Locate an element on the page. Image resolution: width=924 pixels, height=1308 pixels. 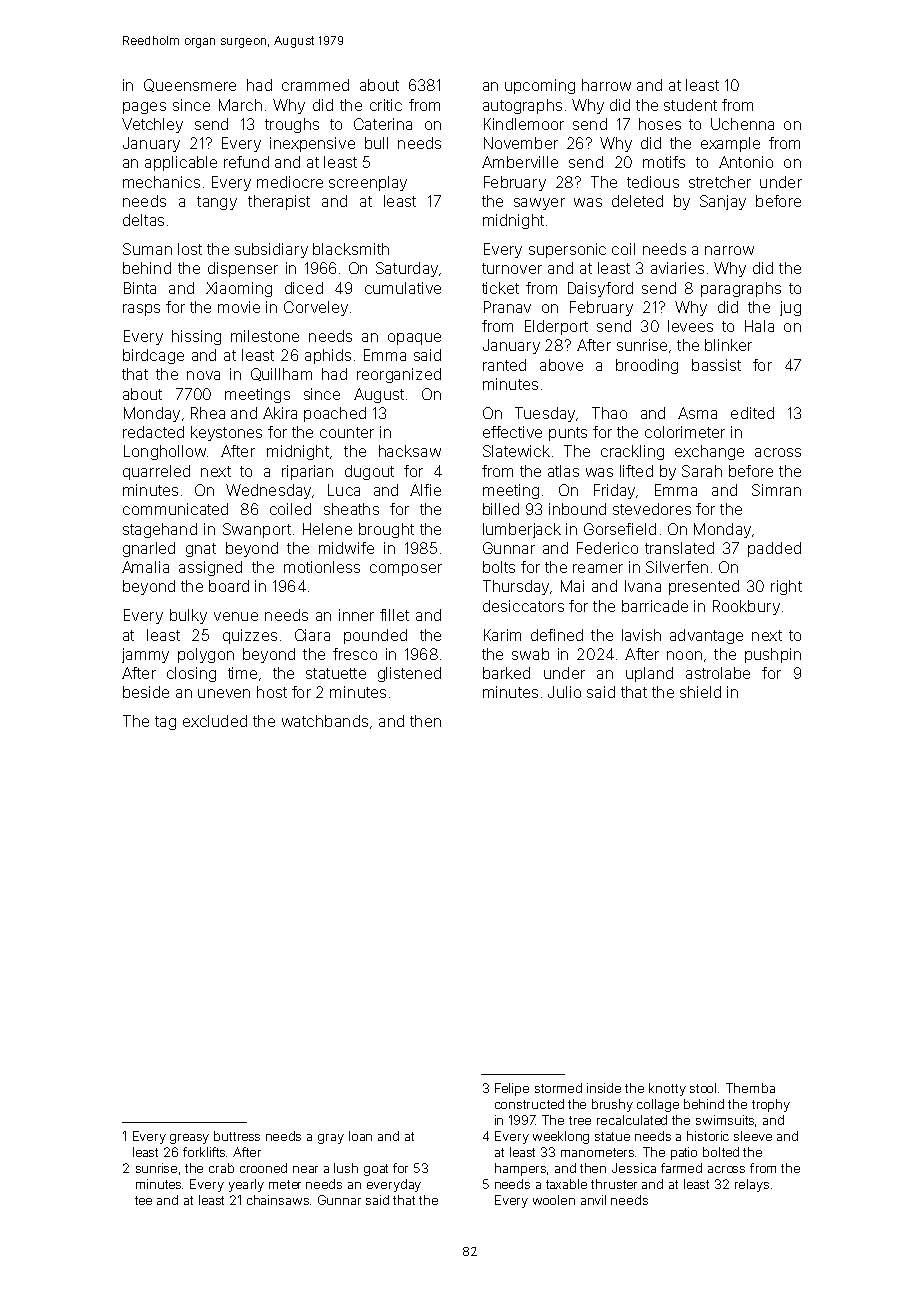
bolts is located at coordinates (499, 567).
